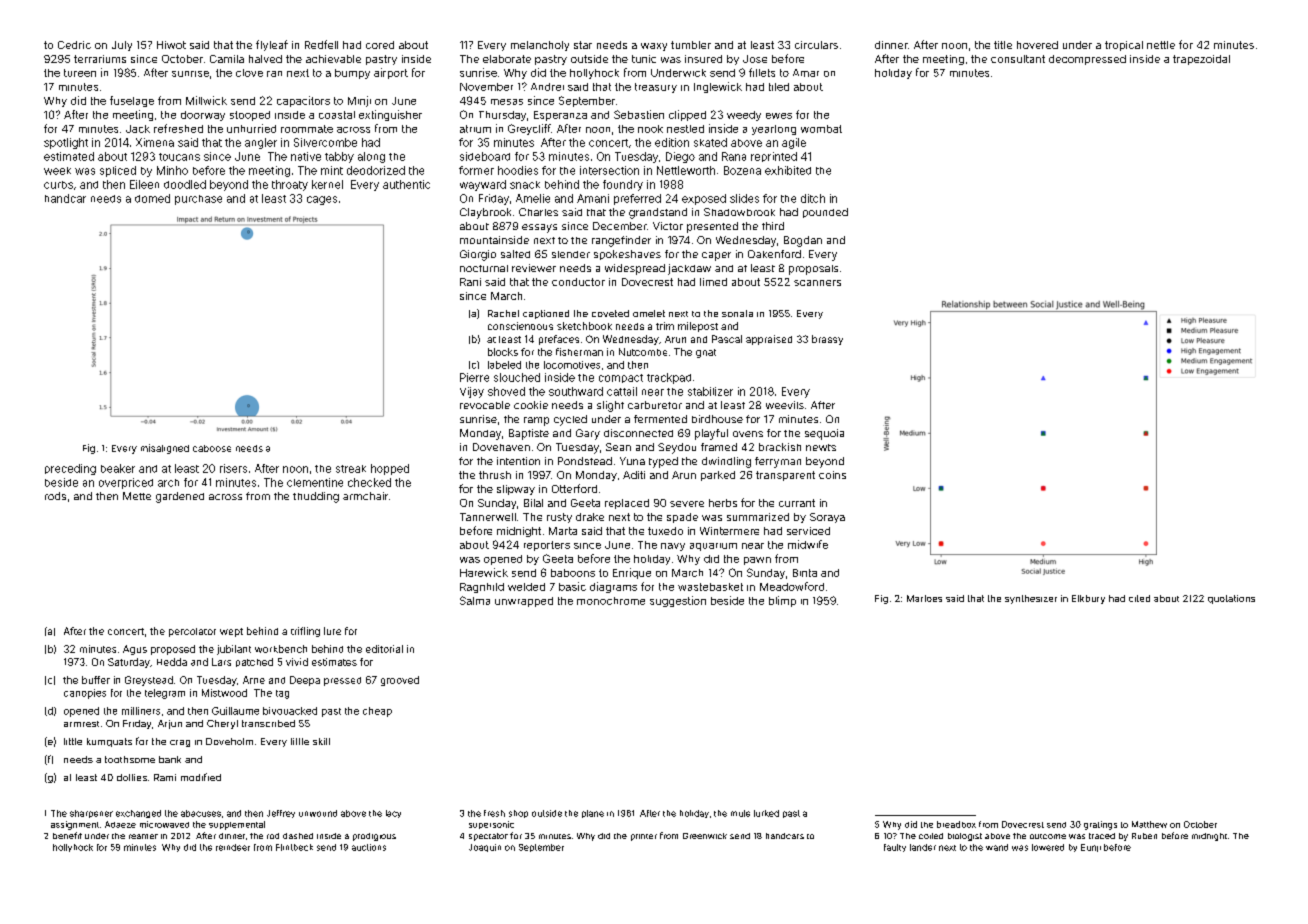  I want to click on misaligned, so click(165, 449).
